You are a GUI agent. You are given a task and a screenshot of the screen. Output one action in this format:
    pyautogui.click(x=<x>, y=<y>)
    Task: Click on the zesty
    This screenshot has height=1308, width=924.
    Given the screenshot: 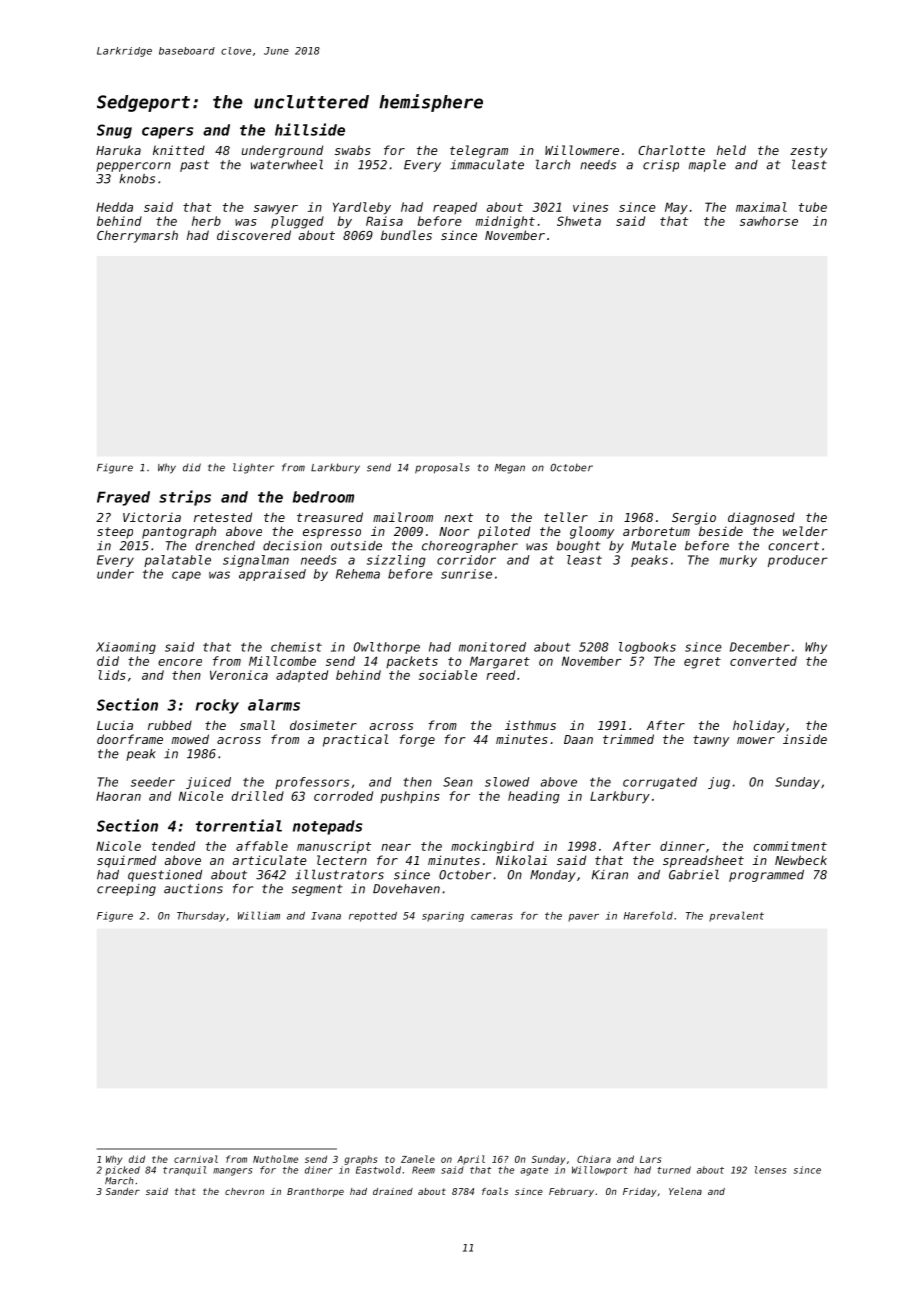 What is the action you would take?
    pyautogui.click(x=808, y=152)
